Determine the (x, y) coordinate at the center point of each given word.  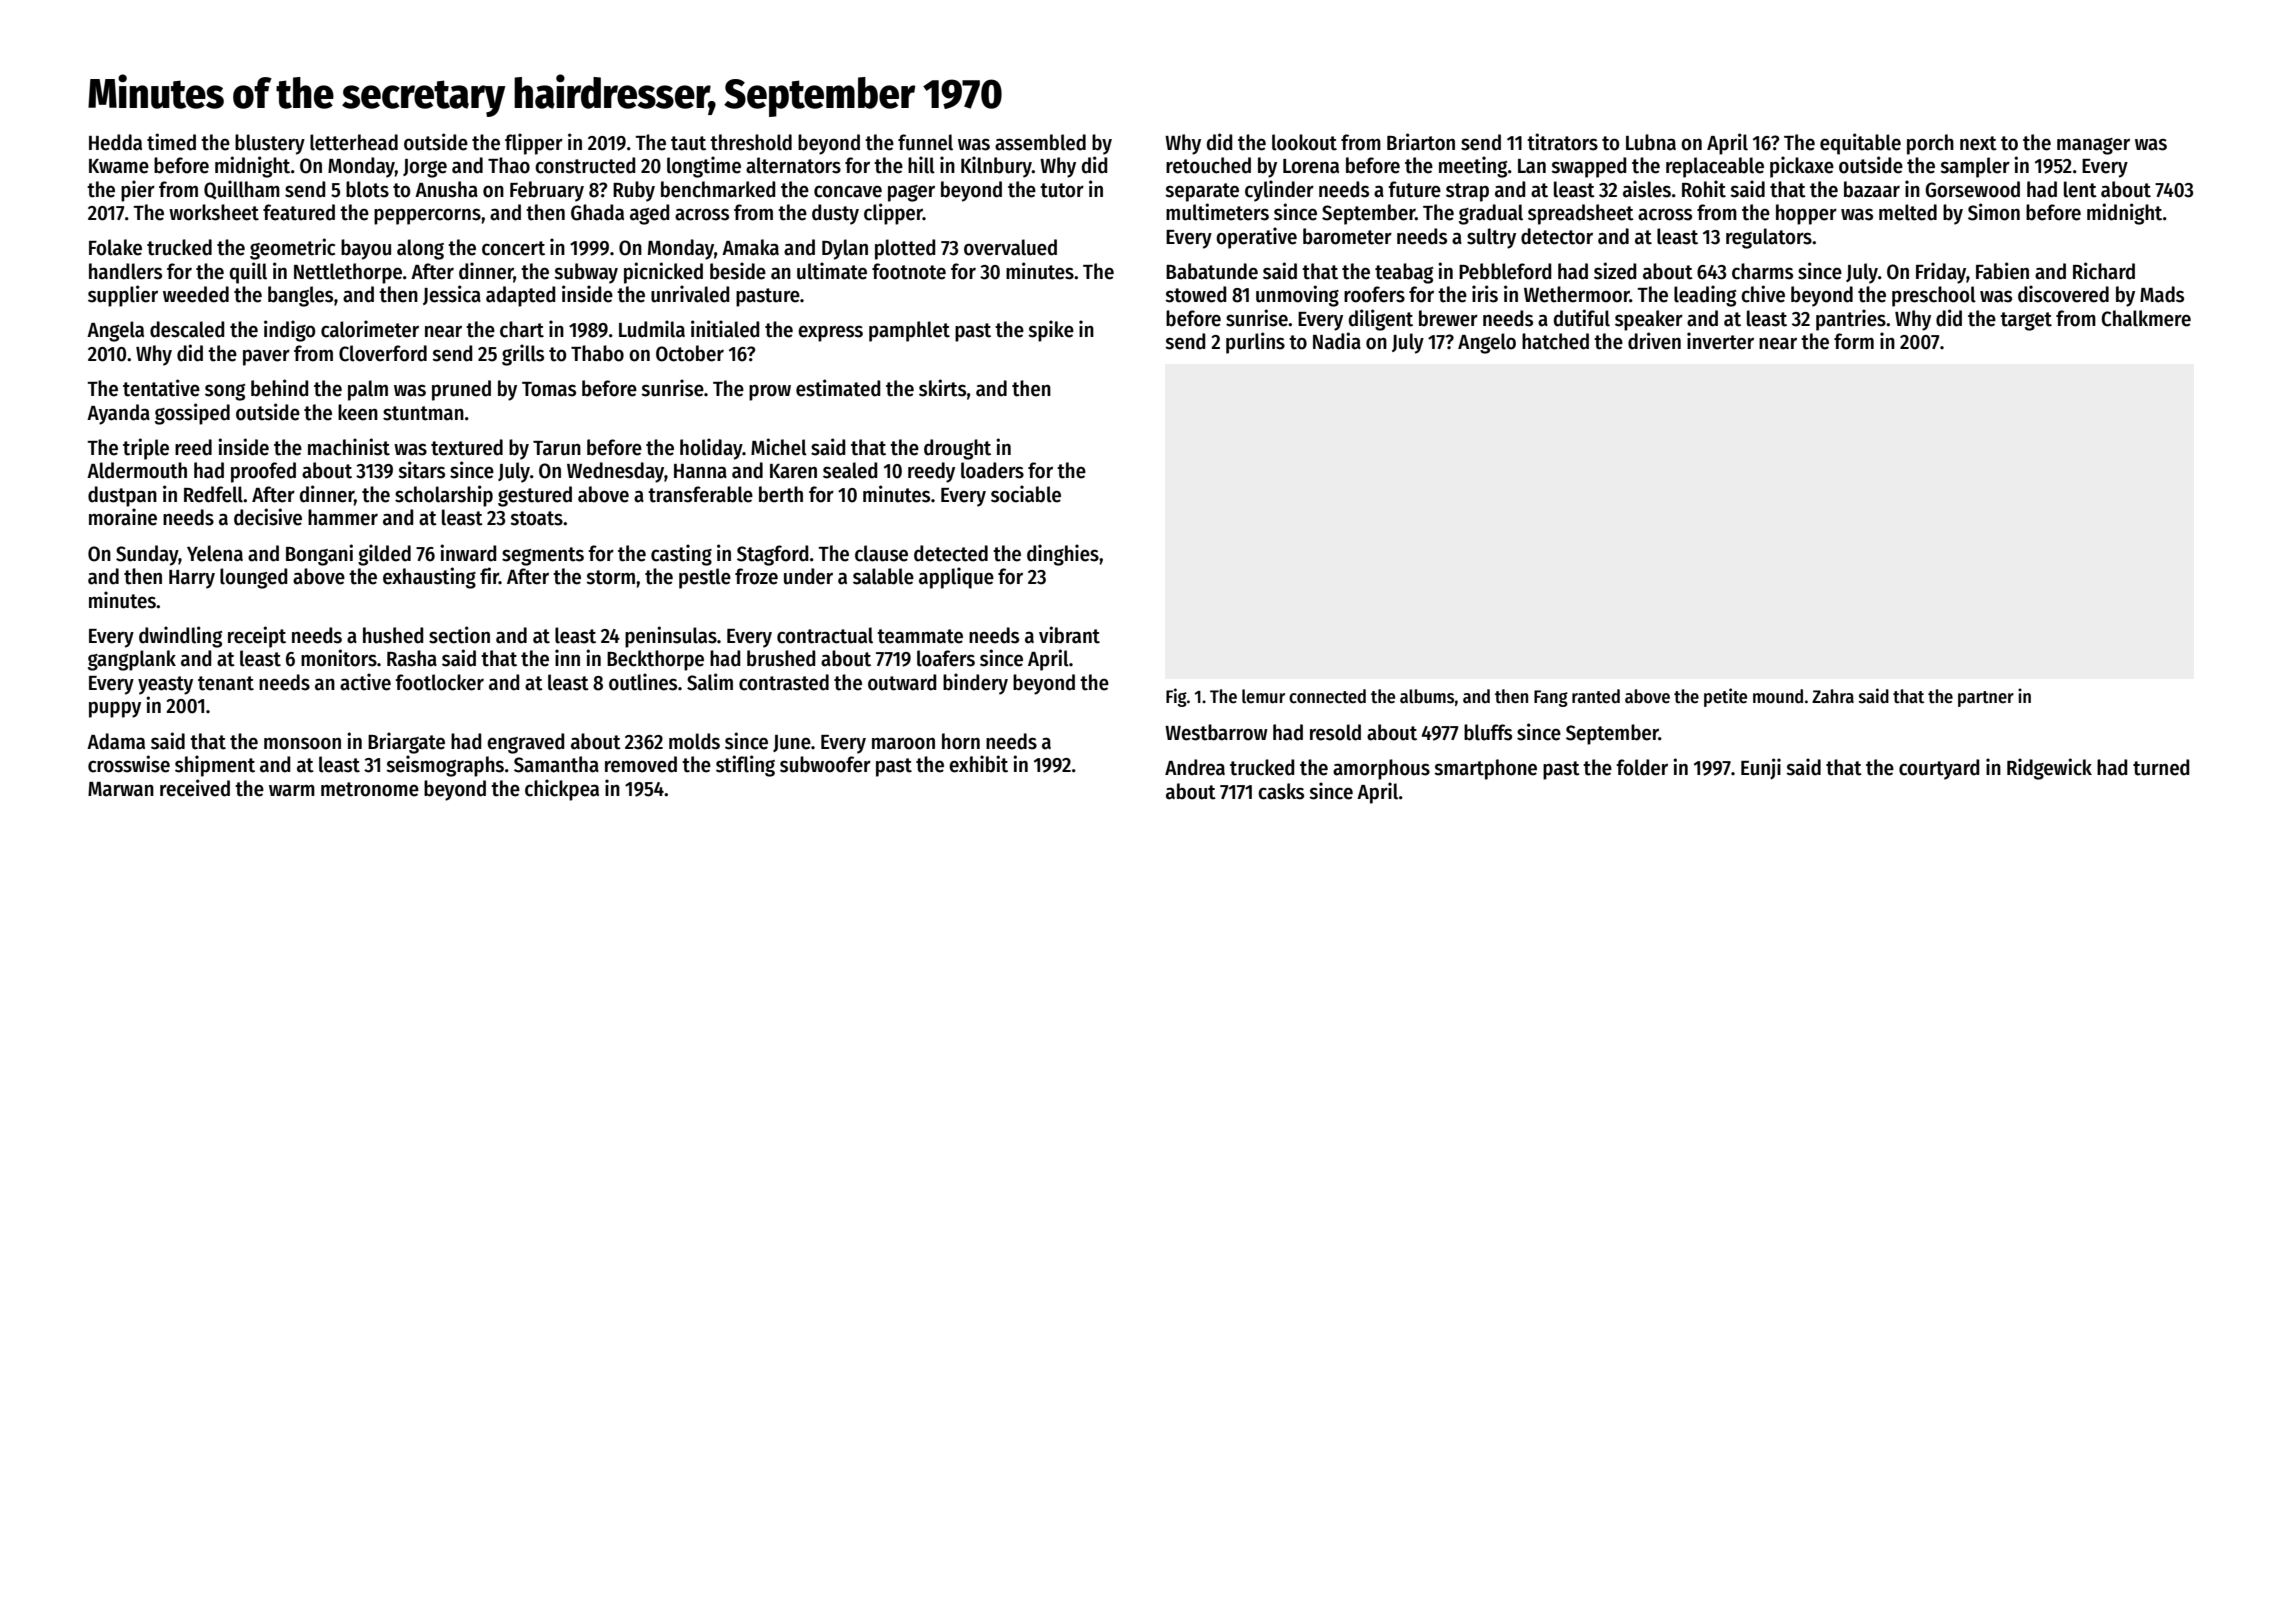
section (459, 635)
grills (523, 355)
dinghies (1063, 555)
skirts (942, 388)
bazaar (1872, 189)
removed (641, 764)
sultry (1491, 238)
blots (367, 189)
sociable (1026, 494)
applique (956, 578)
